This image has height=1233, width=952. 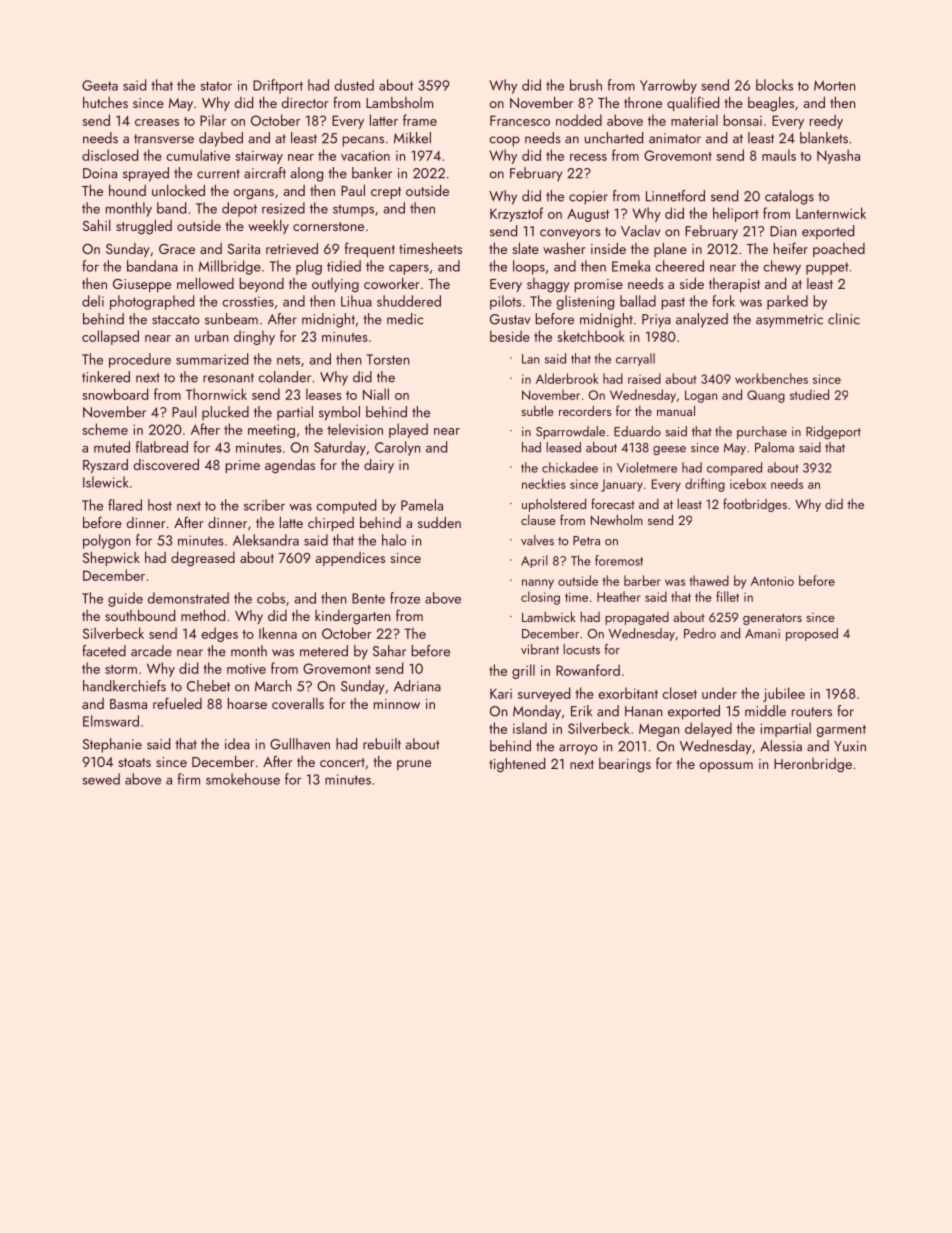 I want to click on guide, so click(x=125, y=599).
